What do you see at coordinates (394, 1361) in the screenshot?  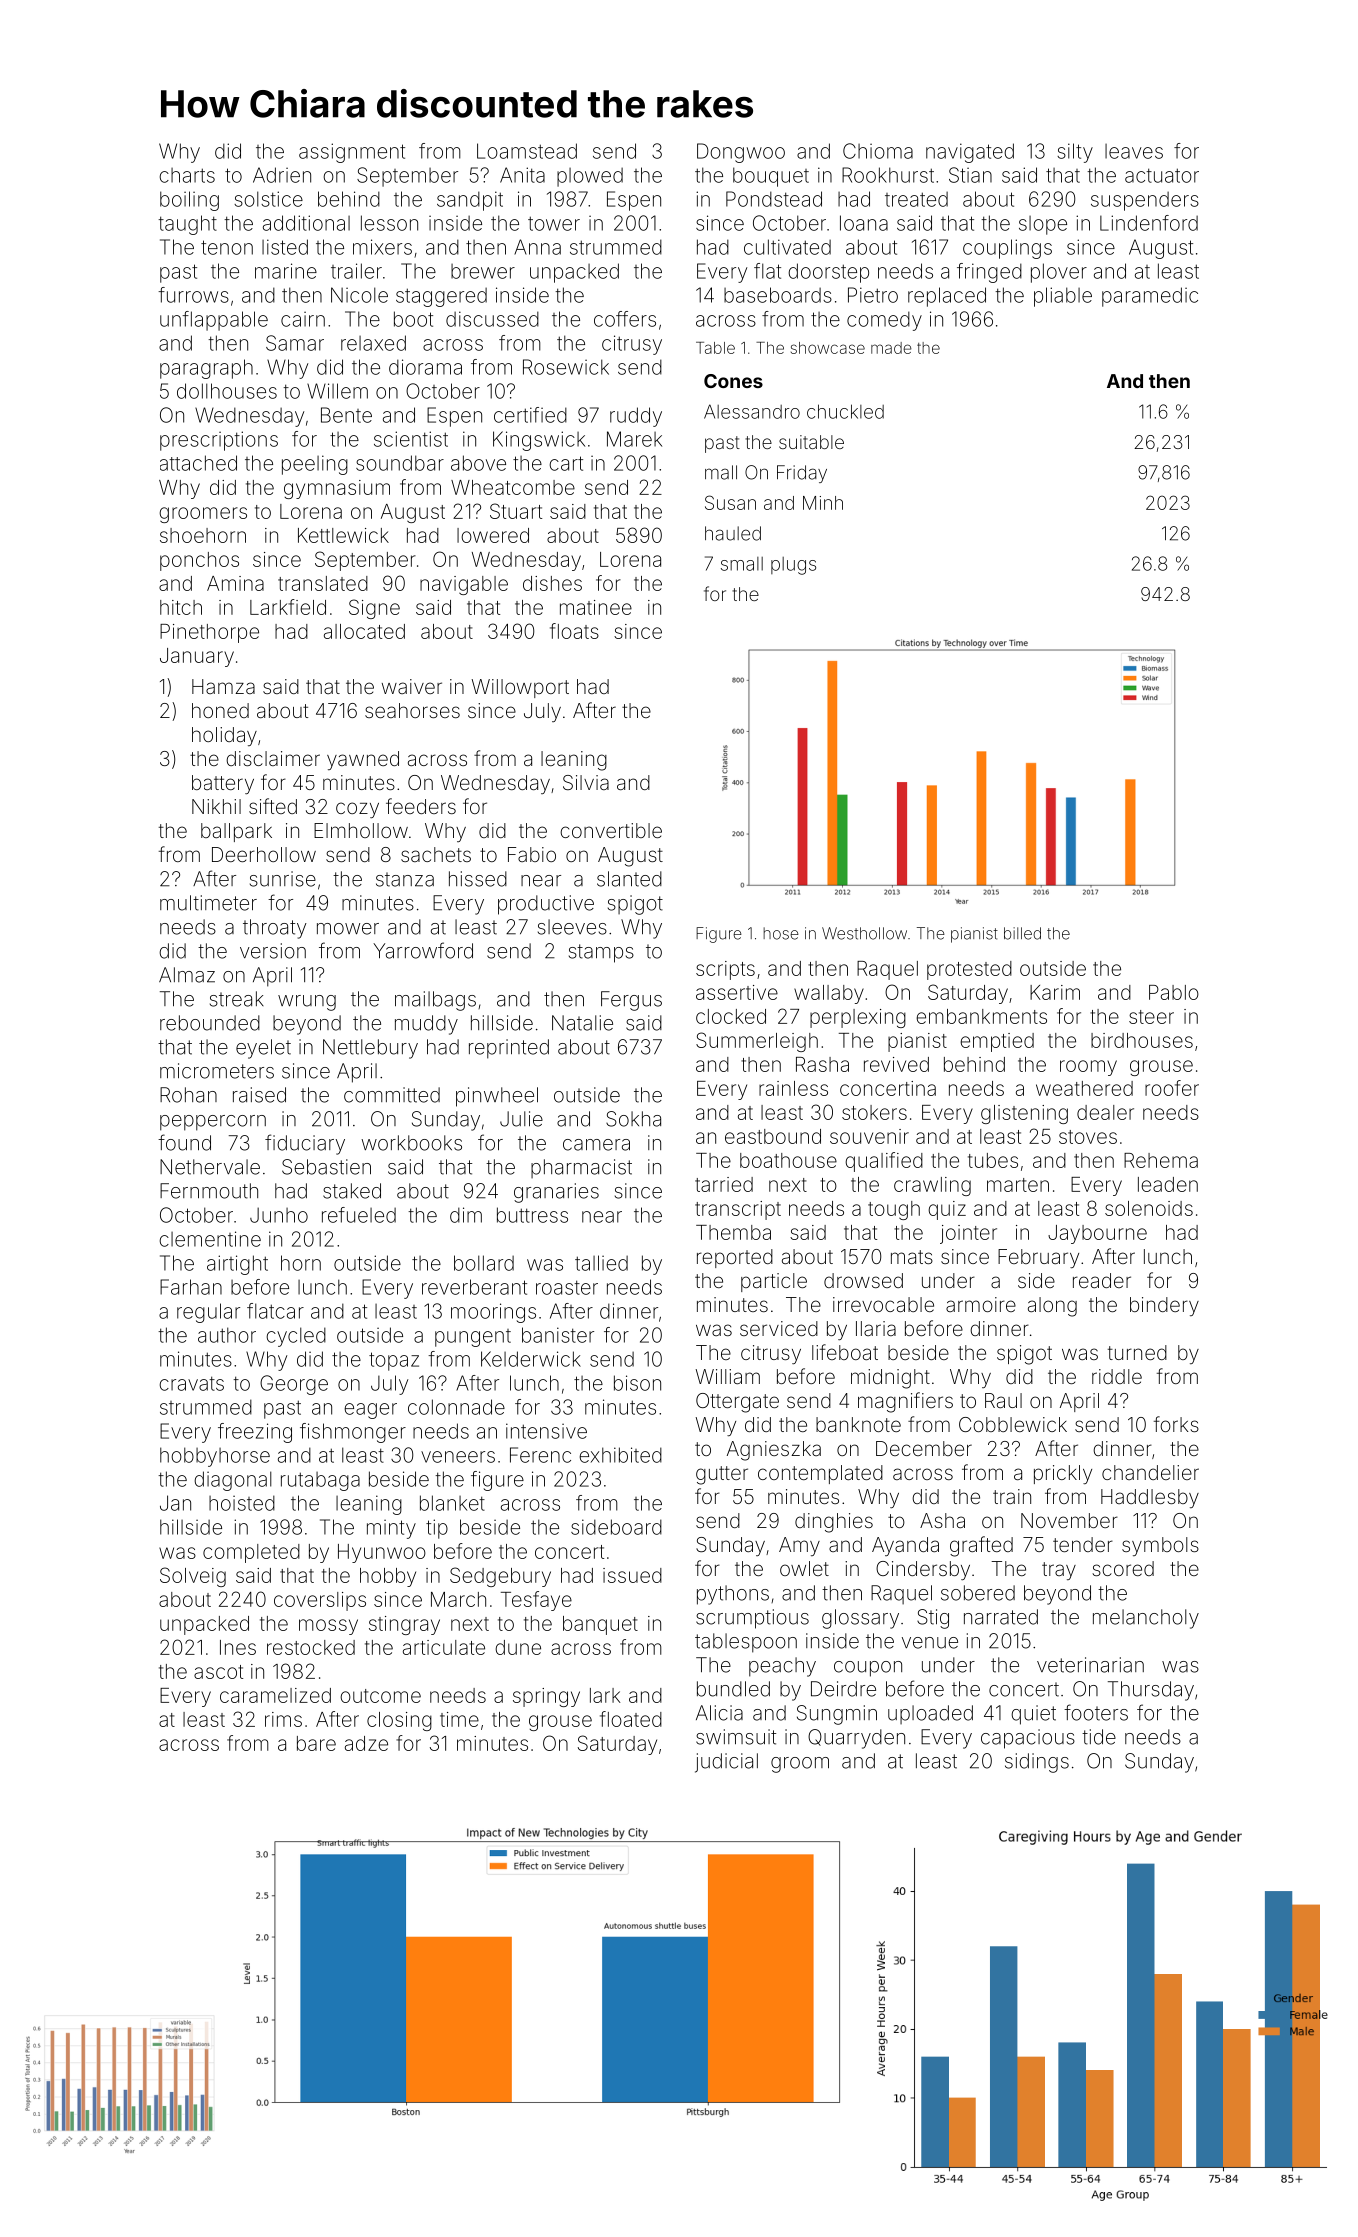 I see `topaz` at bounding box center [394, 1361].
